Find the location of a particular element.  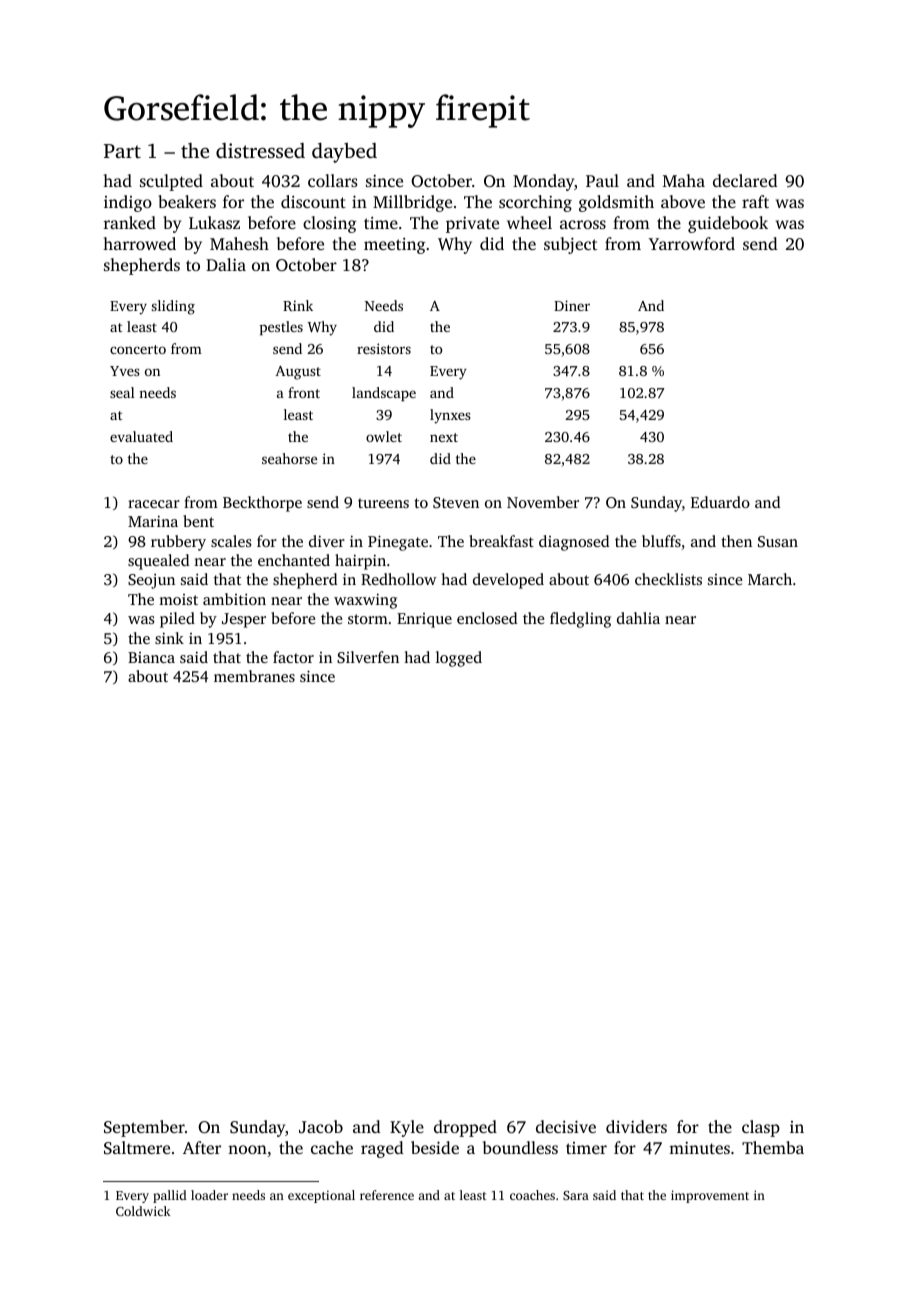

September is located at coordinates (144, 1128).
